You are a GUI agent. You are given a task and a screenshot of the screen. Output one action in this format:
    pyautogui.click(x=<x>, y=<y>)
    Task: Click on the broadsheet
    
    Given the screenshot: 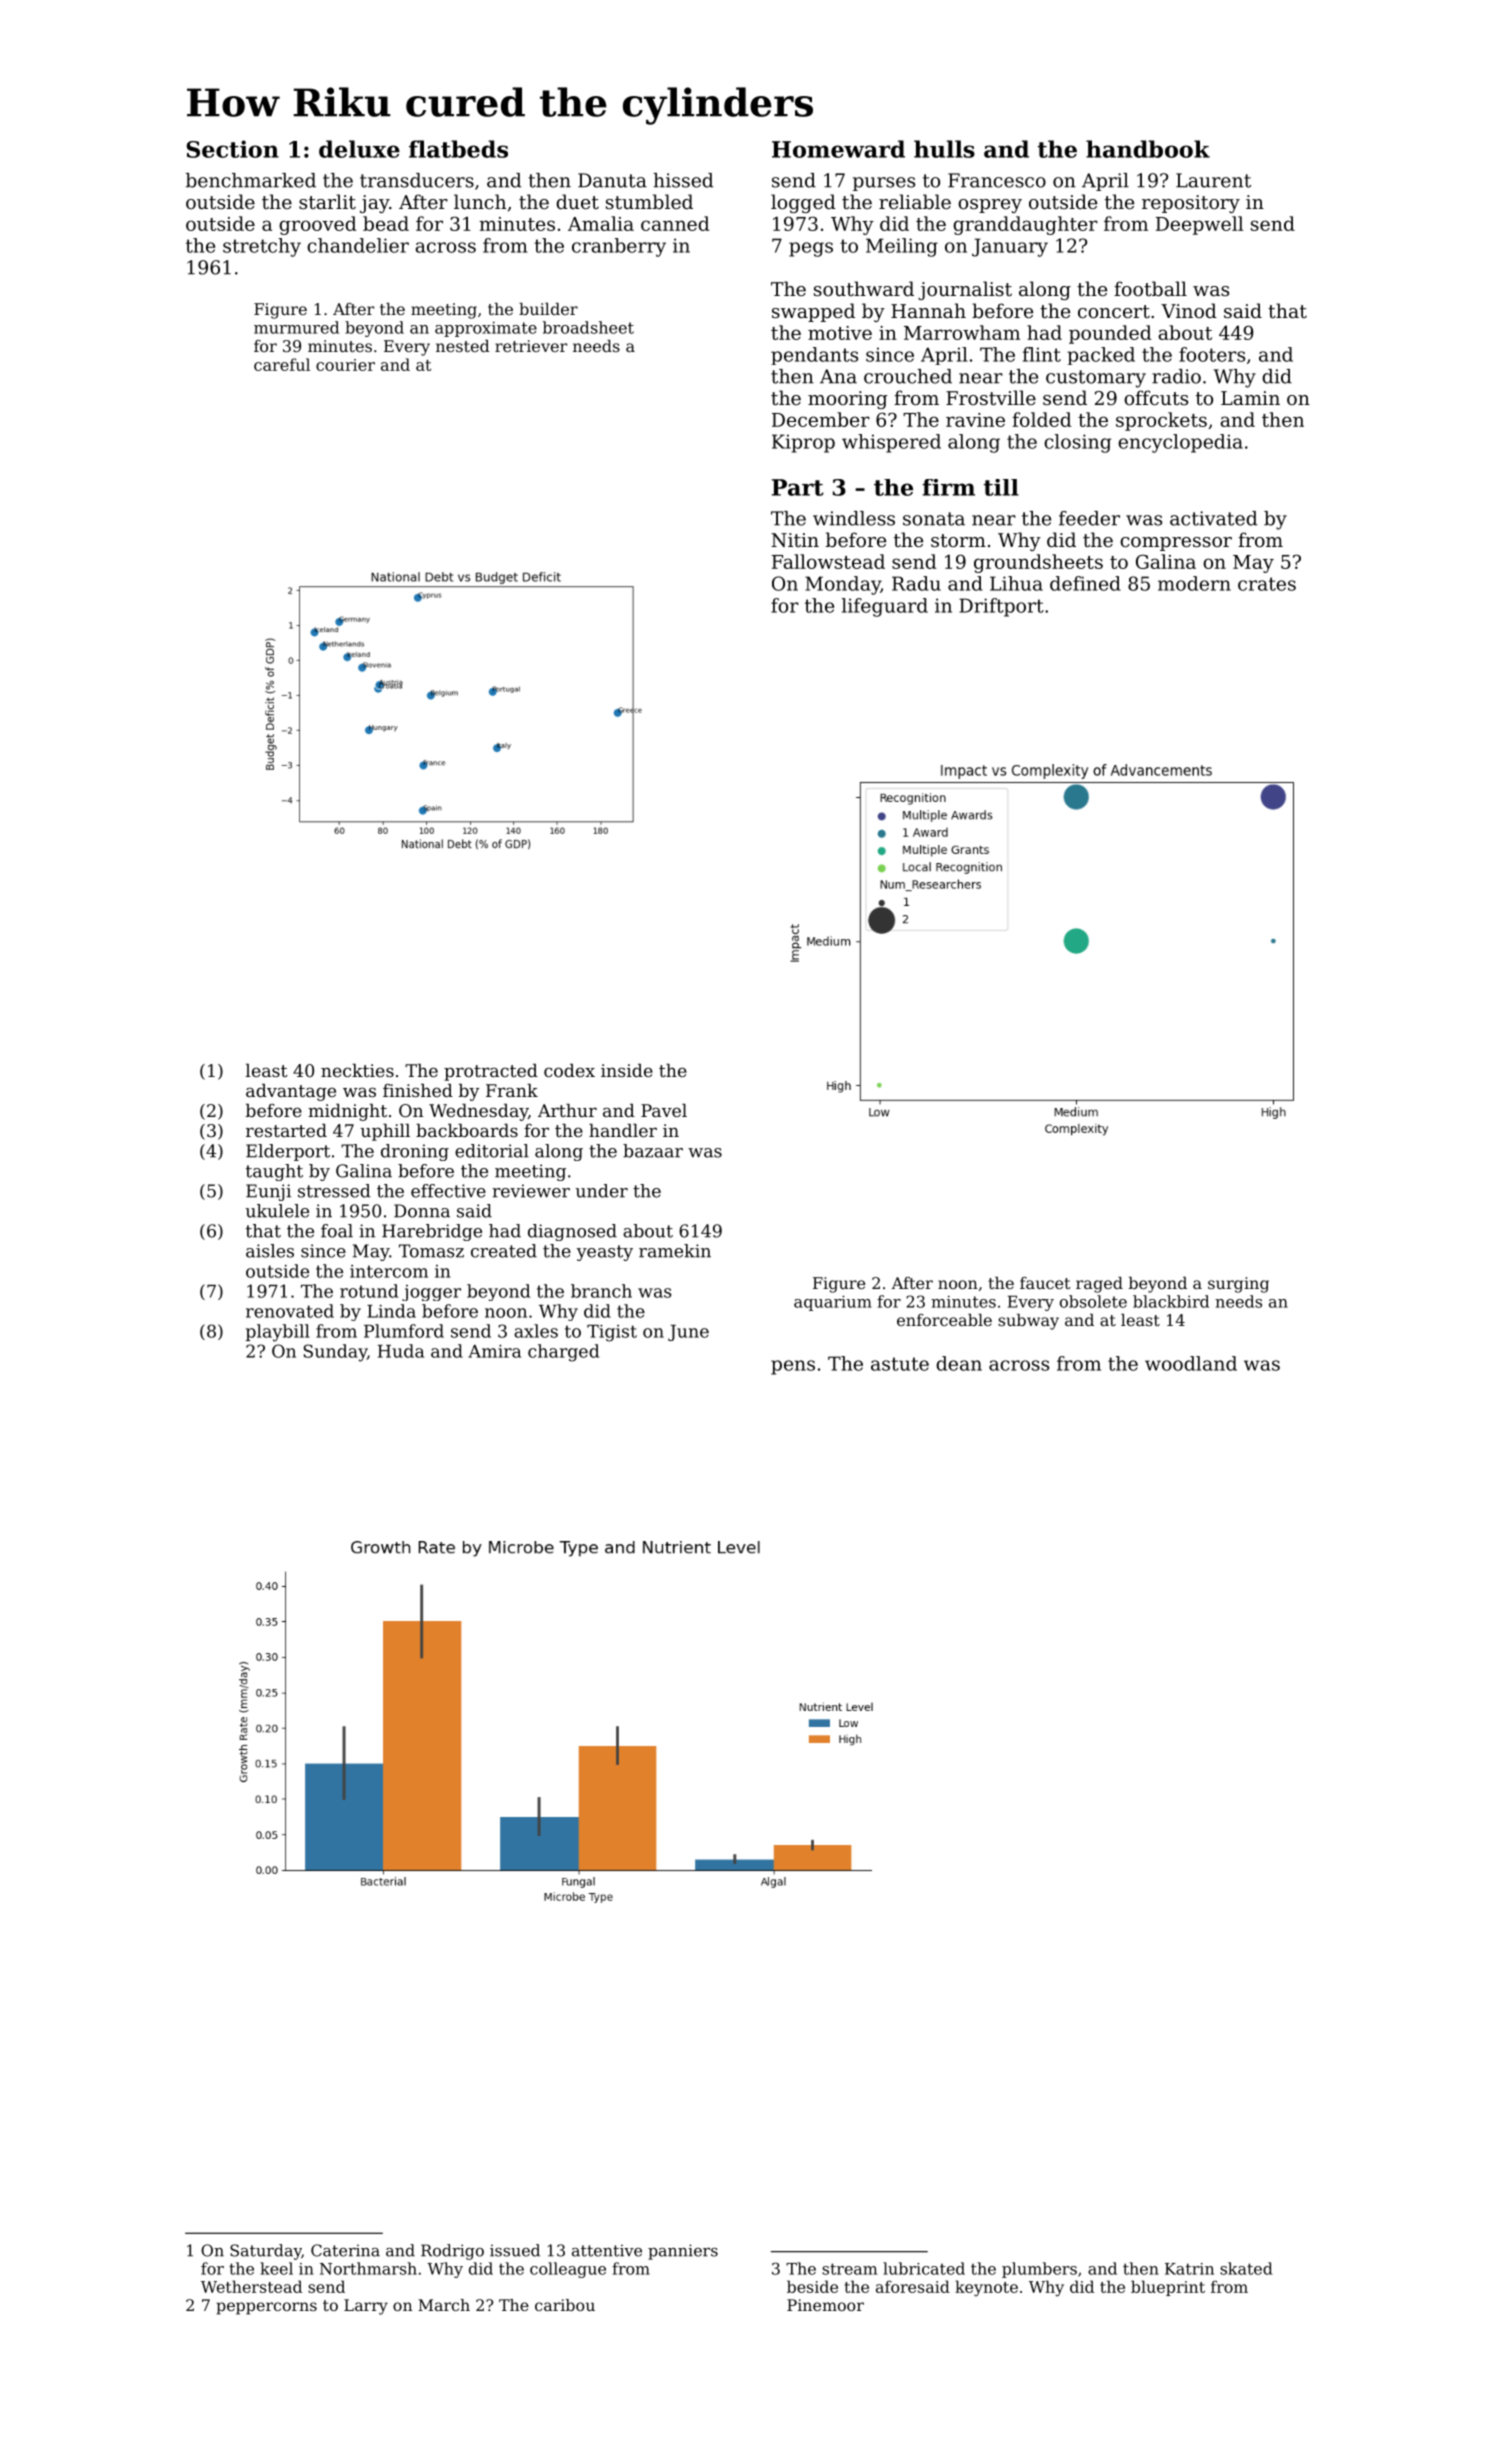 What is the action you would take?
    pyautogui.click(x=588, y=327)
